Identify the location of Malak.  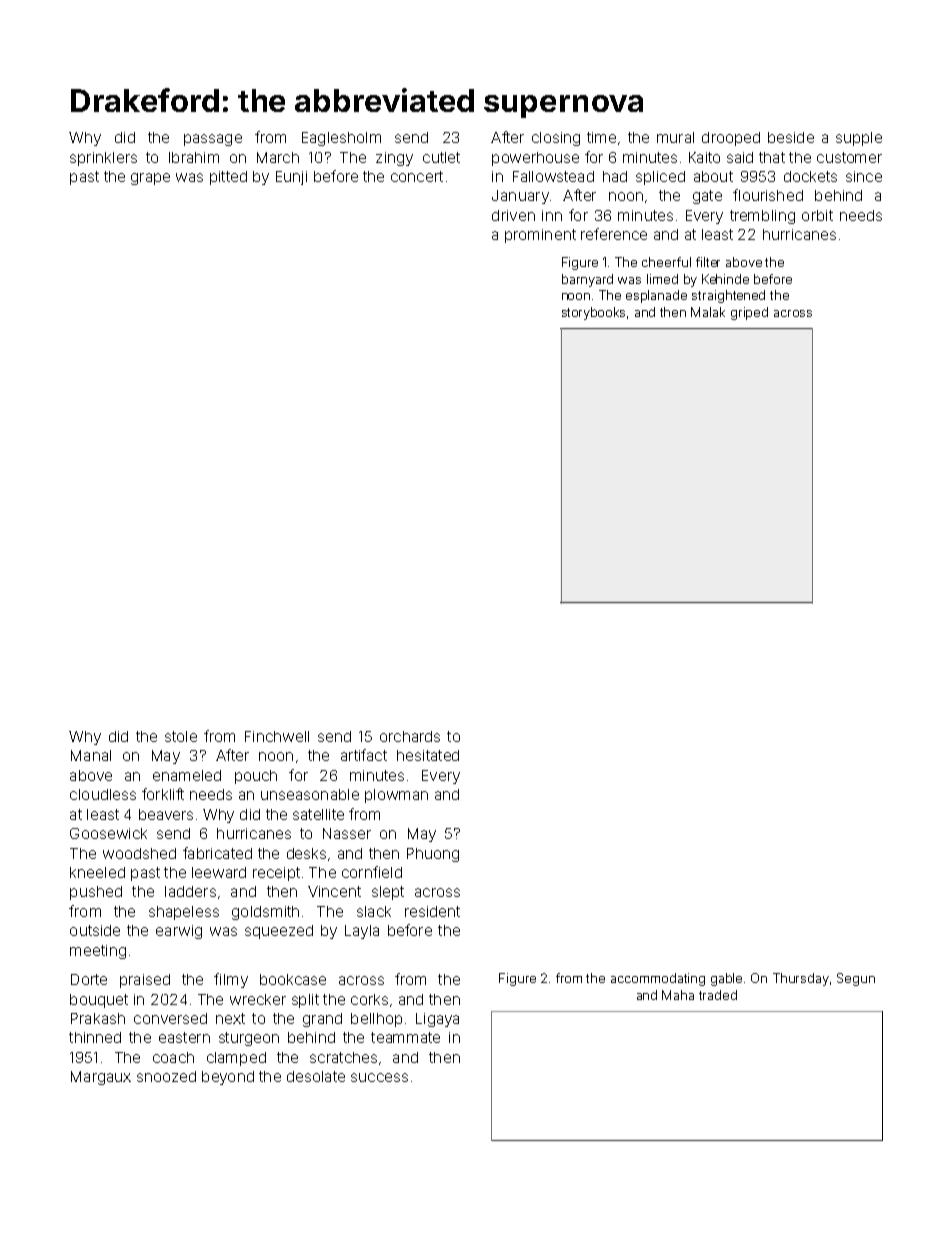
(708, 312).
